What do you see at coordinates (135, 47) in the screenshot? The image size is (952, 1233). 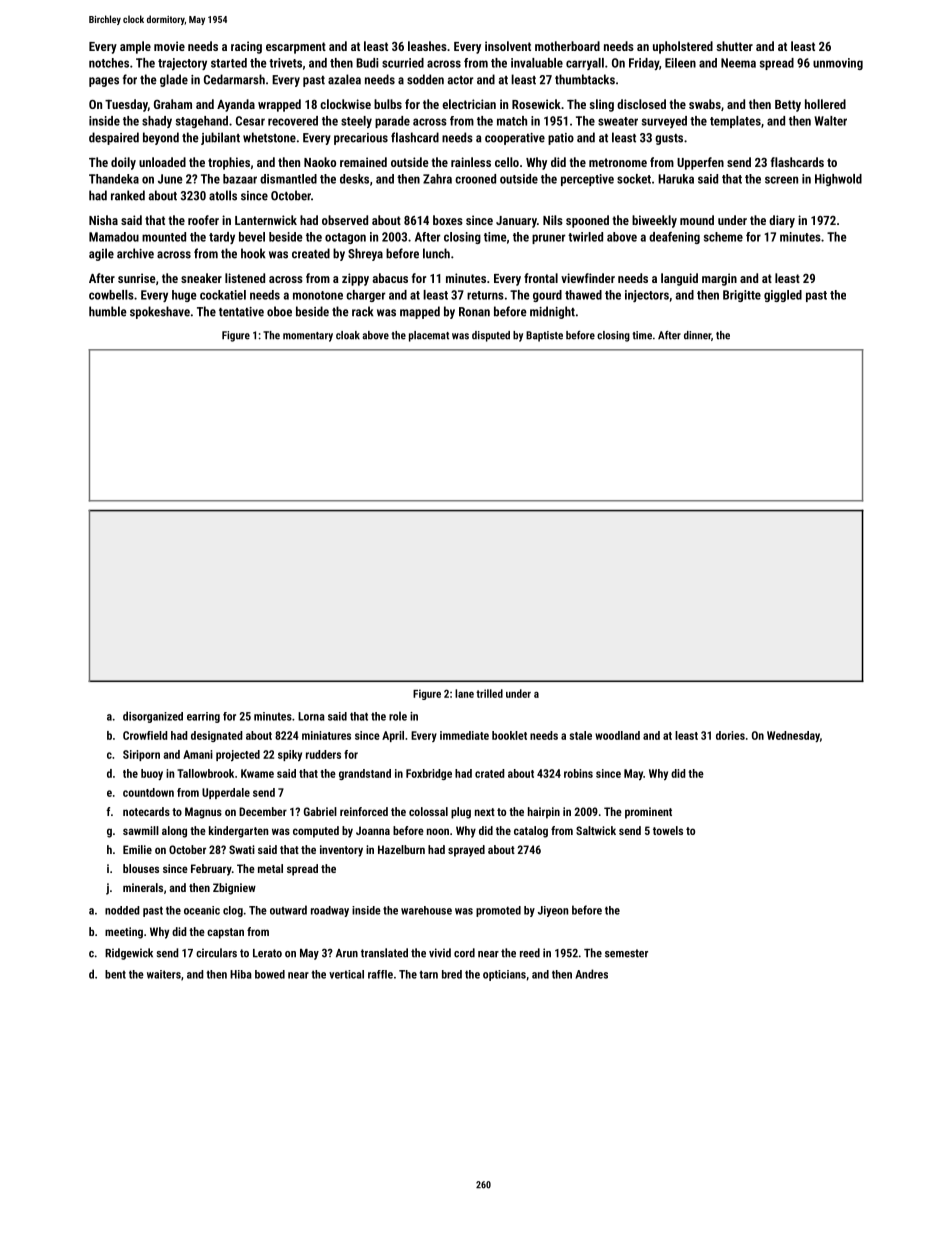 I see `ample` at bounding box center [135, 47].
